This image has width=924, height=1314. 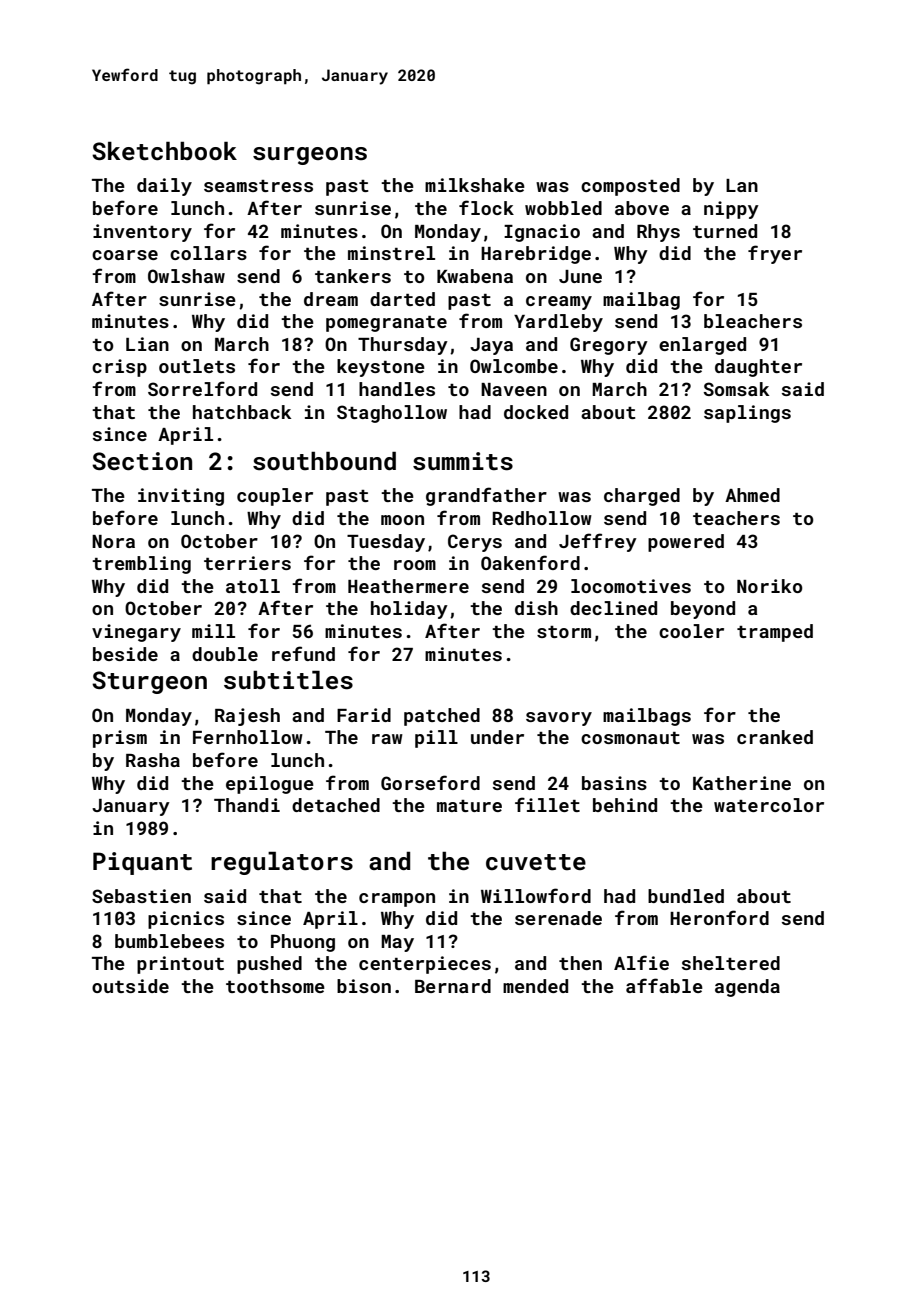 I want to click on Sketchbook, so click(x=164, y=151).
